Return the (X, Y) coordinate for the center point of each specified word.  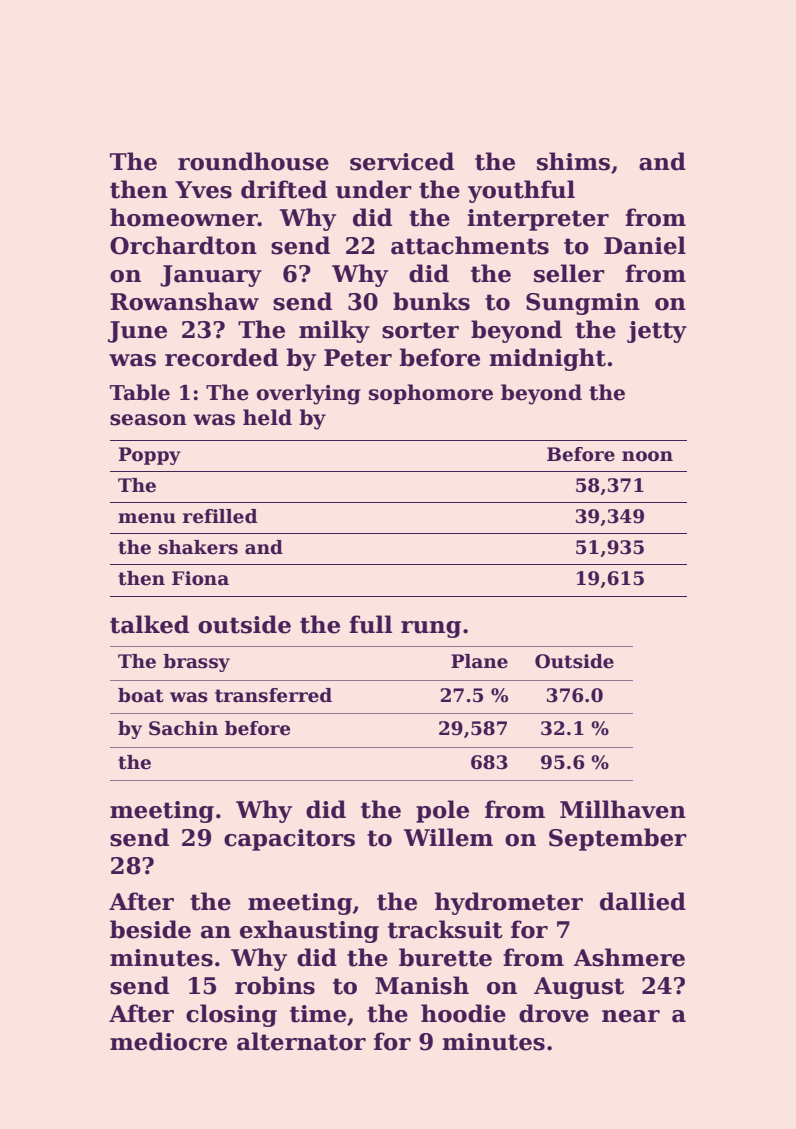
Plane (479, 661)
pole (442, 811)
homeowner (184, 217)
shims (573, 161)
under (374, 189)
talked (149, 624)
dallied (643, 901)
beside (150, 929)
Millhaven (623, 809)
